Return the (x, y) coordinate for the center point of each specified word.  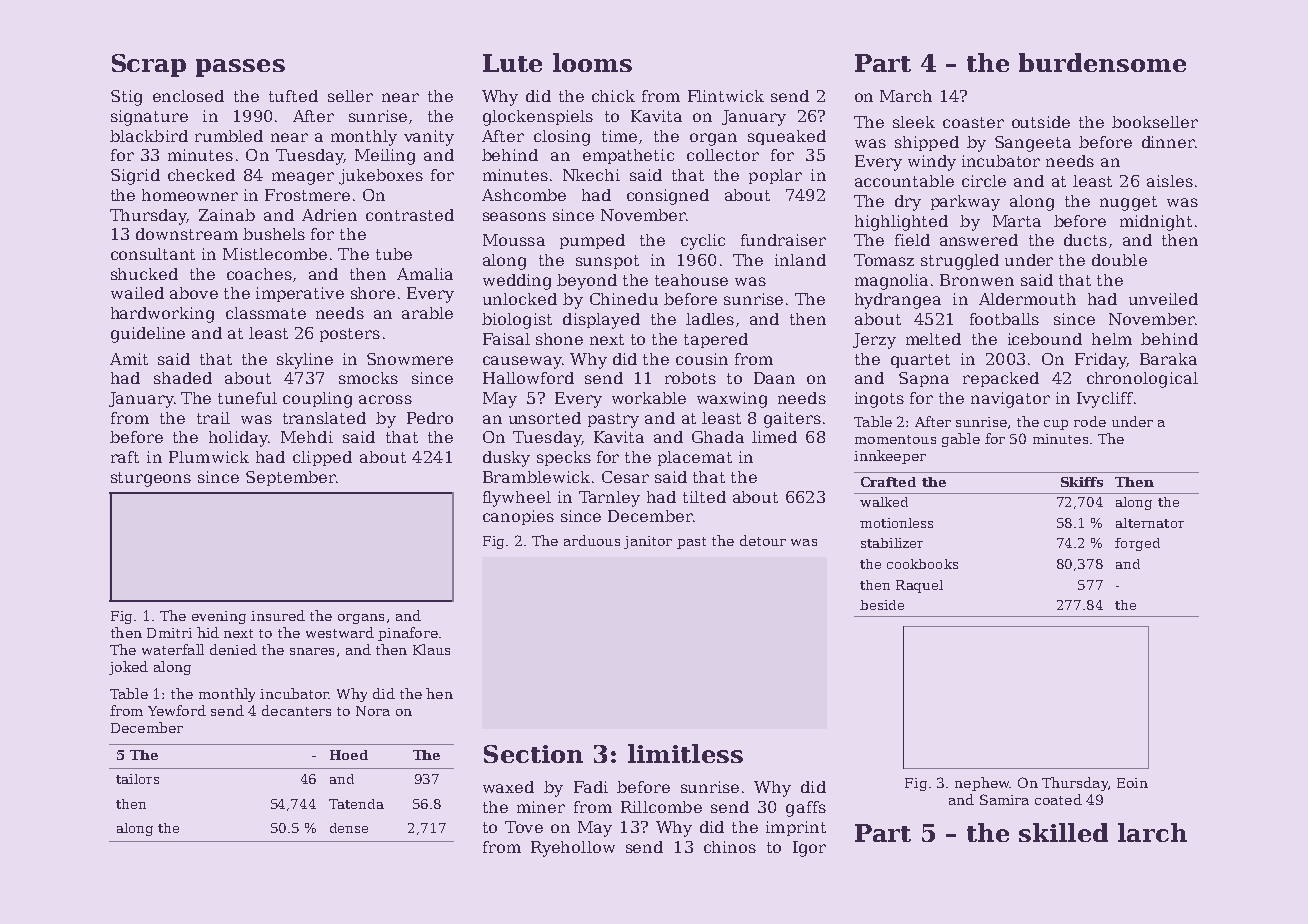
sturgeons (151, 479)
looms (592, 62)
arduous (592, 540)
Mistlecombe (275, 254)
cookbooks (922, 564)
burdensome (1102, 62)
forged (1137, 544)
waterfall (173, 649)
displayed (601, 321)
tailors (137, 779)
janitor (648, 542)
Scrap (149, 65)
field (912, 240)
